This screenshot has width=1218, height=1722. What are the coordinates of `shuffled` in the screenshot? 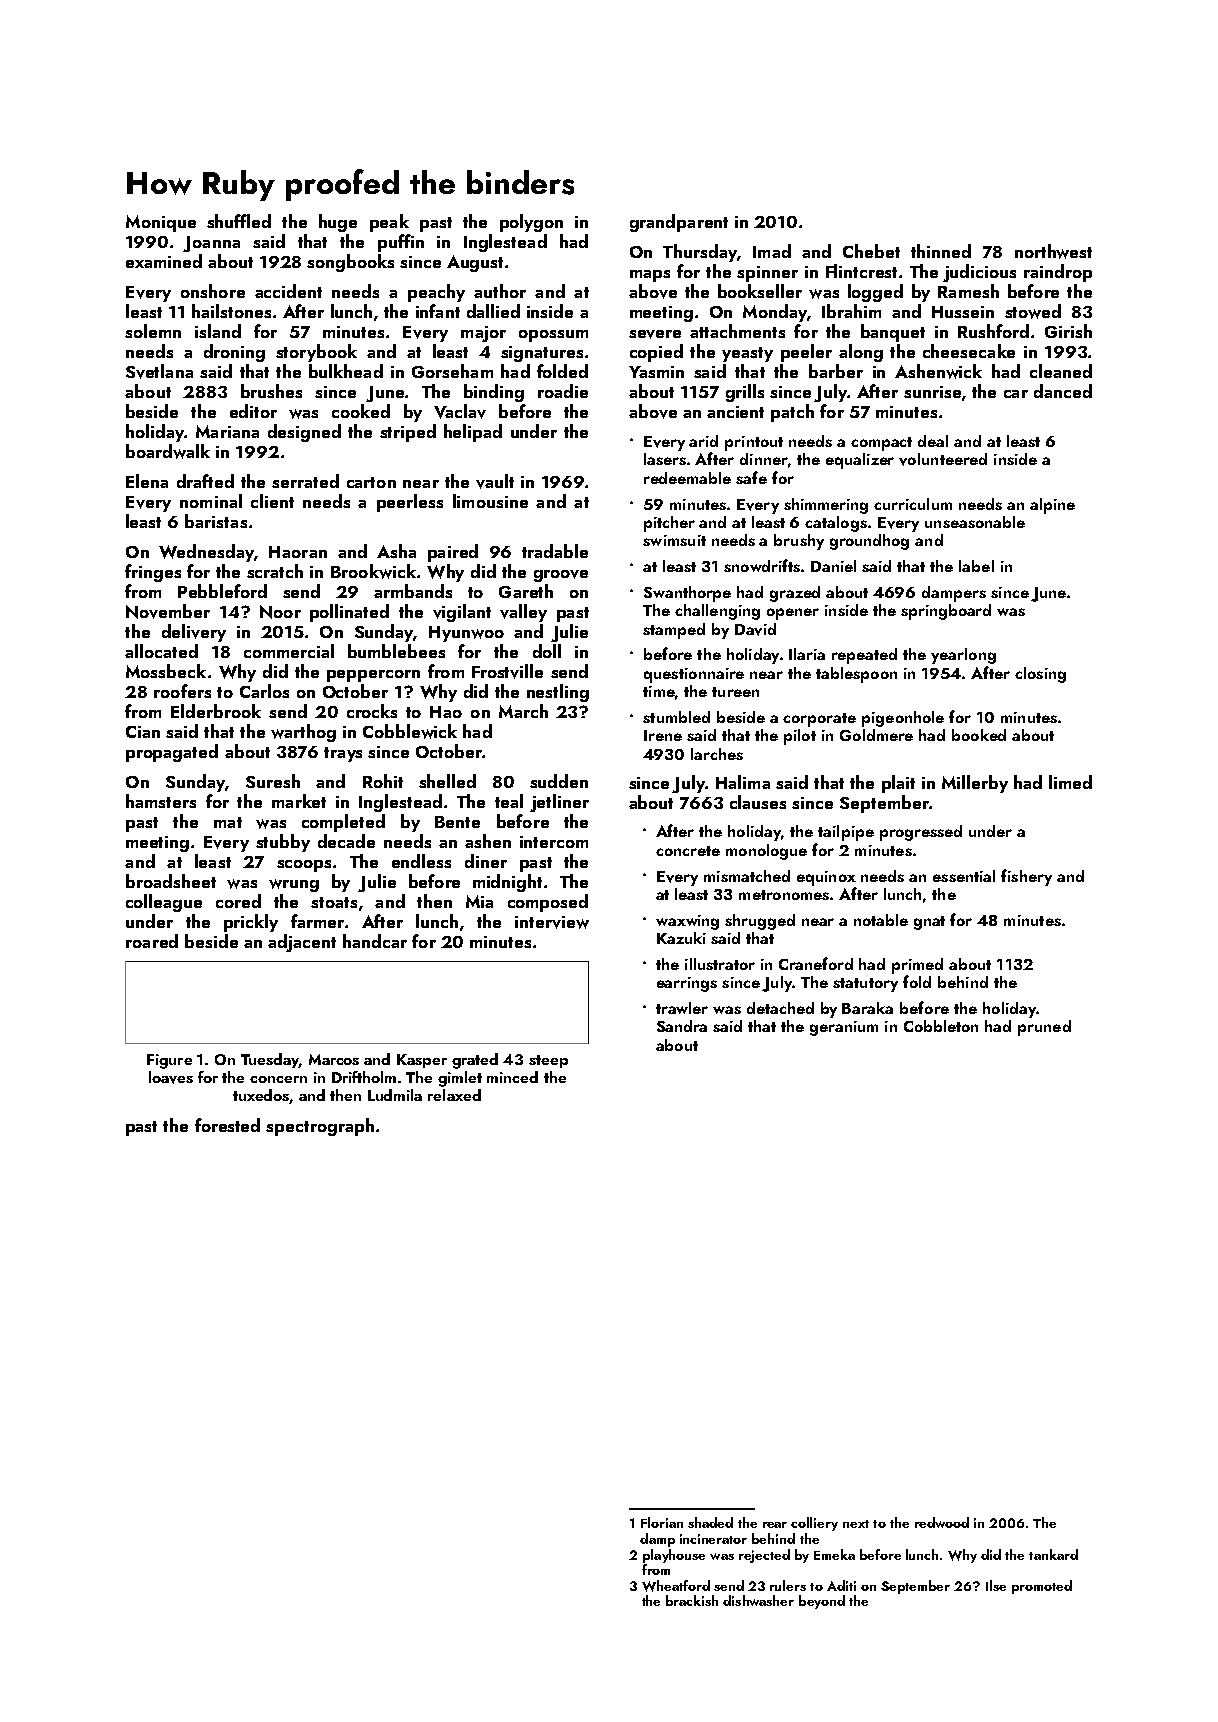 It's located at (239, 221).
